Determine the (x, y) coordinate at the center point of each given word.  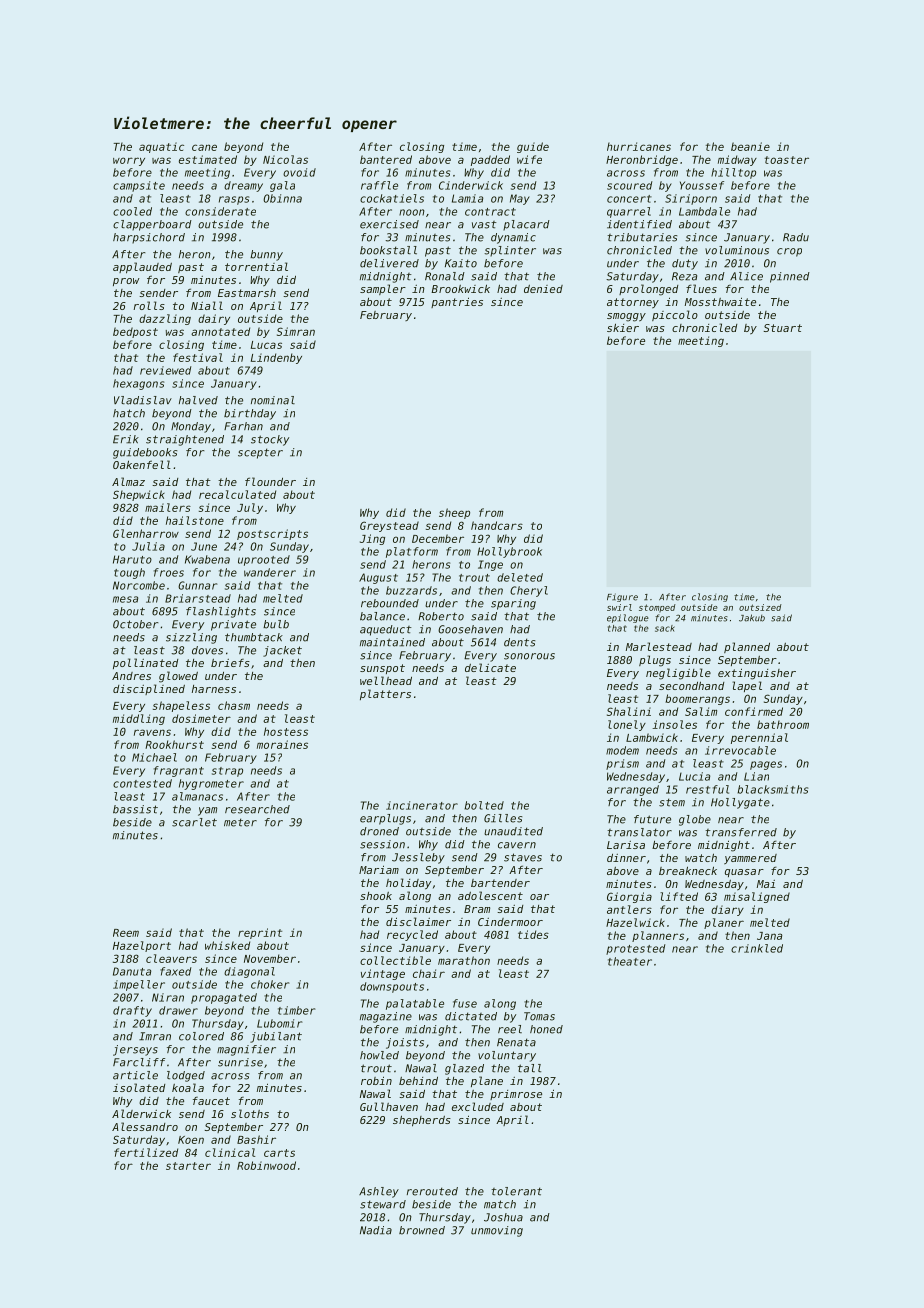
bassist (135, 809)
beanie (750, 146)
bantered (386, 159)
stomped (657, 608)
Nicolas (285, 159)
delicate (490, 667)
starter (188, 1166)
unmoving (497, 1231)
